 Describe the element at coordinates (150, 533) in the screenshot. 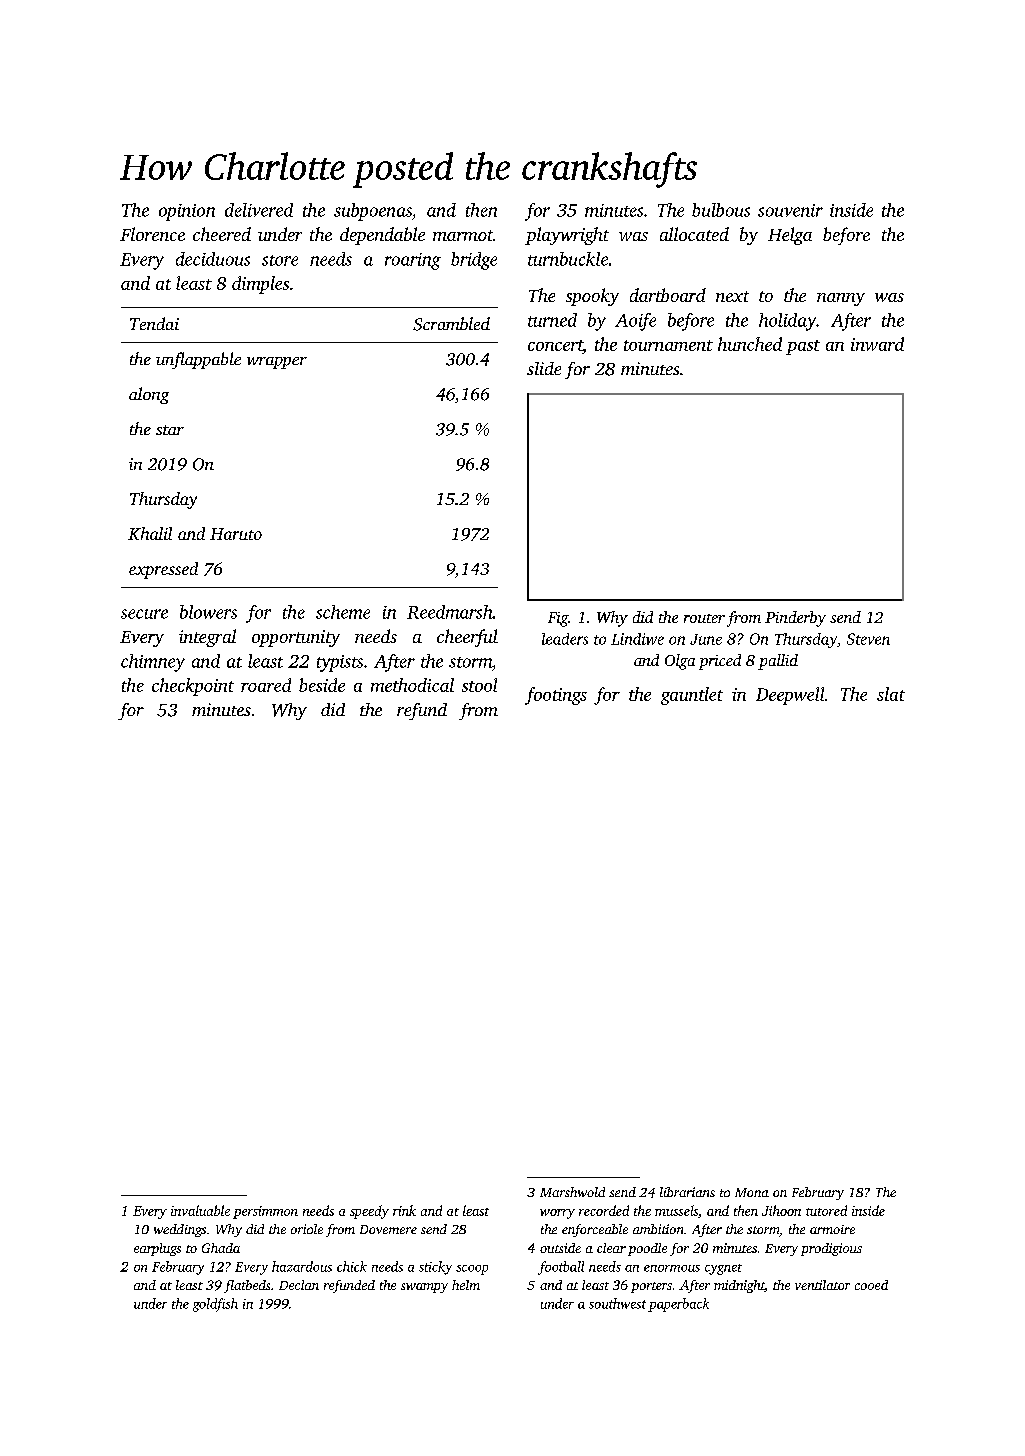

I see `Khalil` at that location.
